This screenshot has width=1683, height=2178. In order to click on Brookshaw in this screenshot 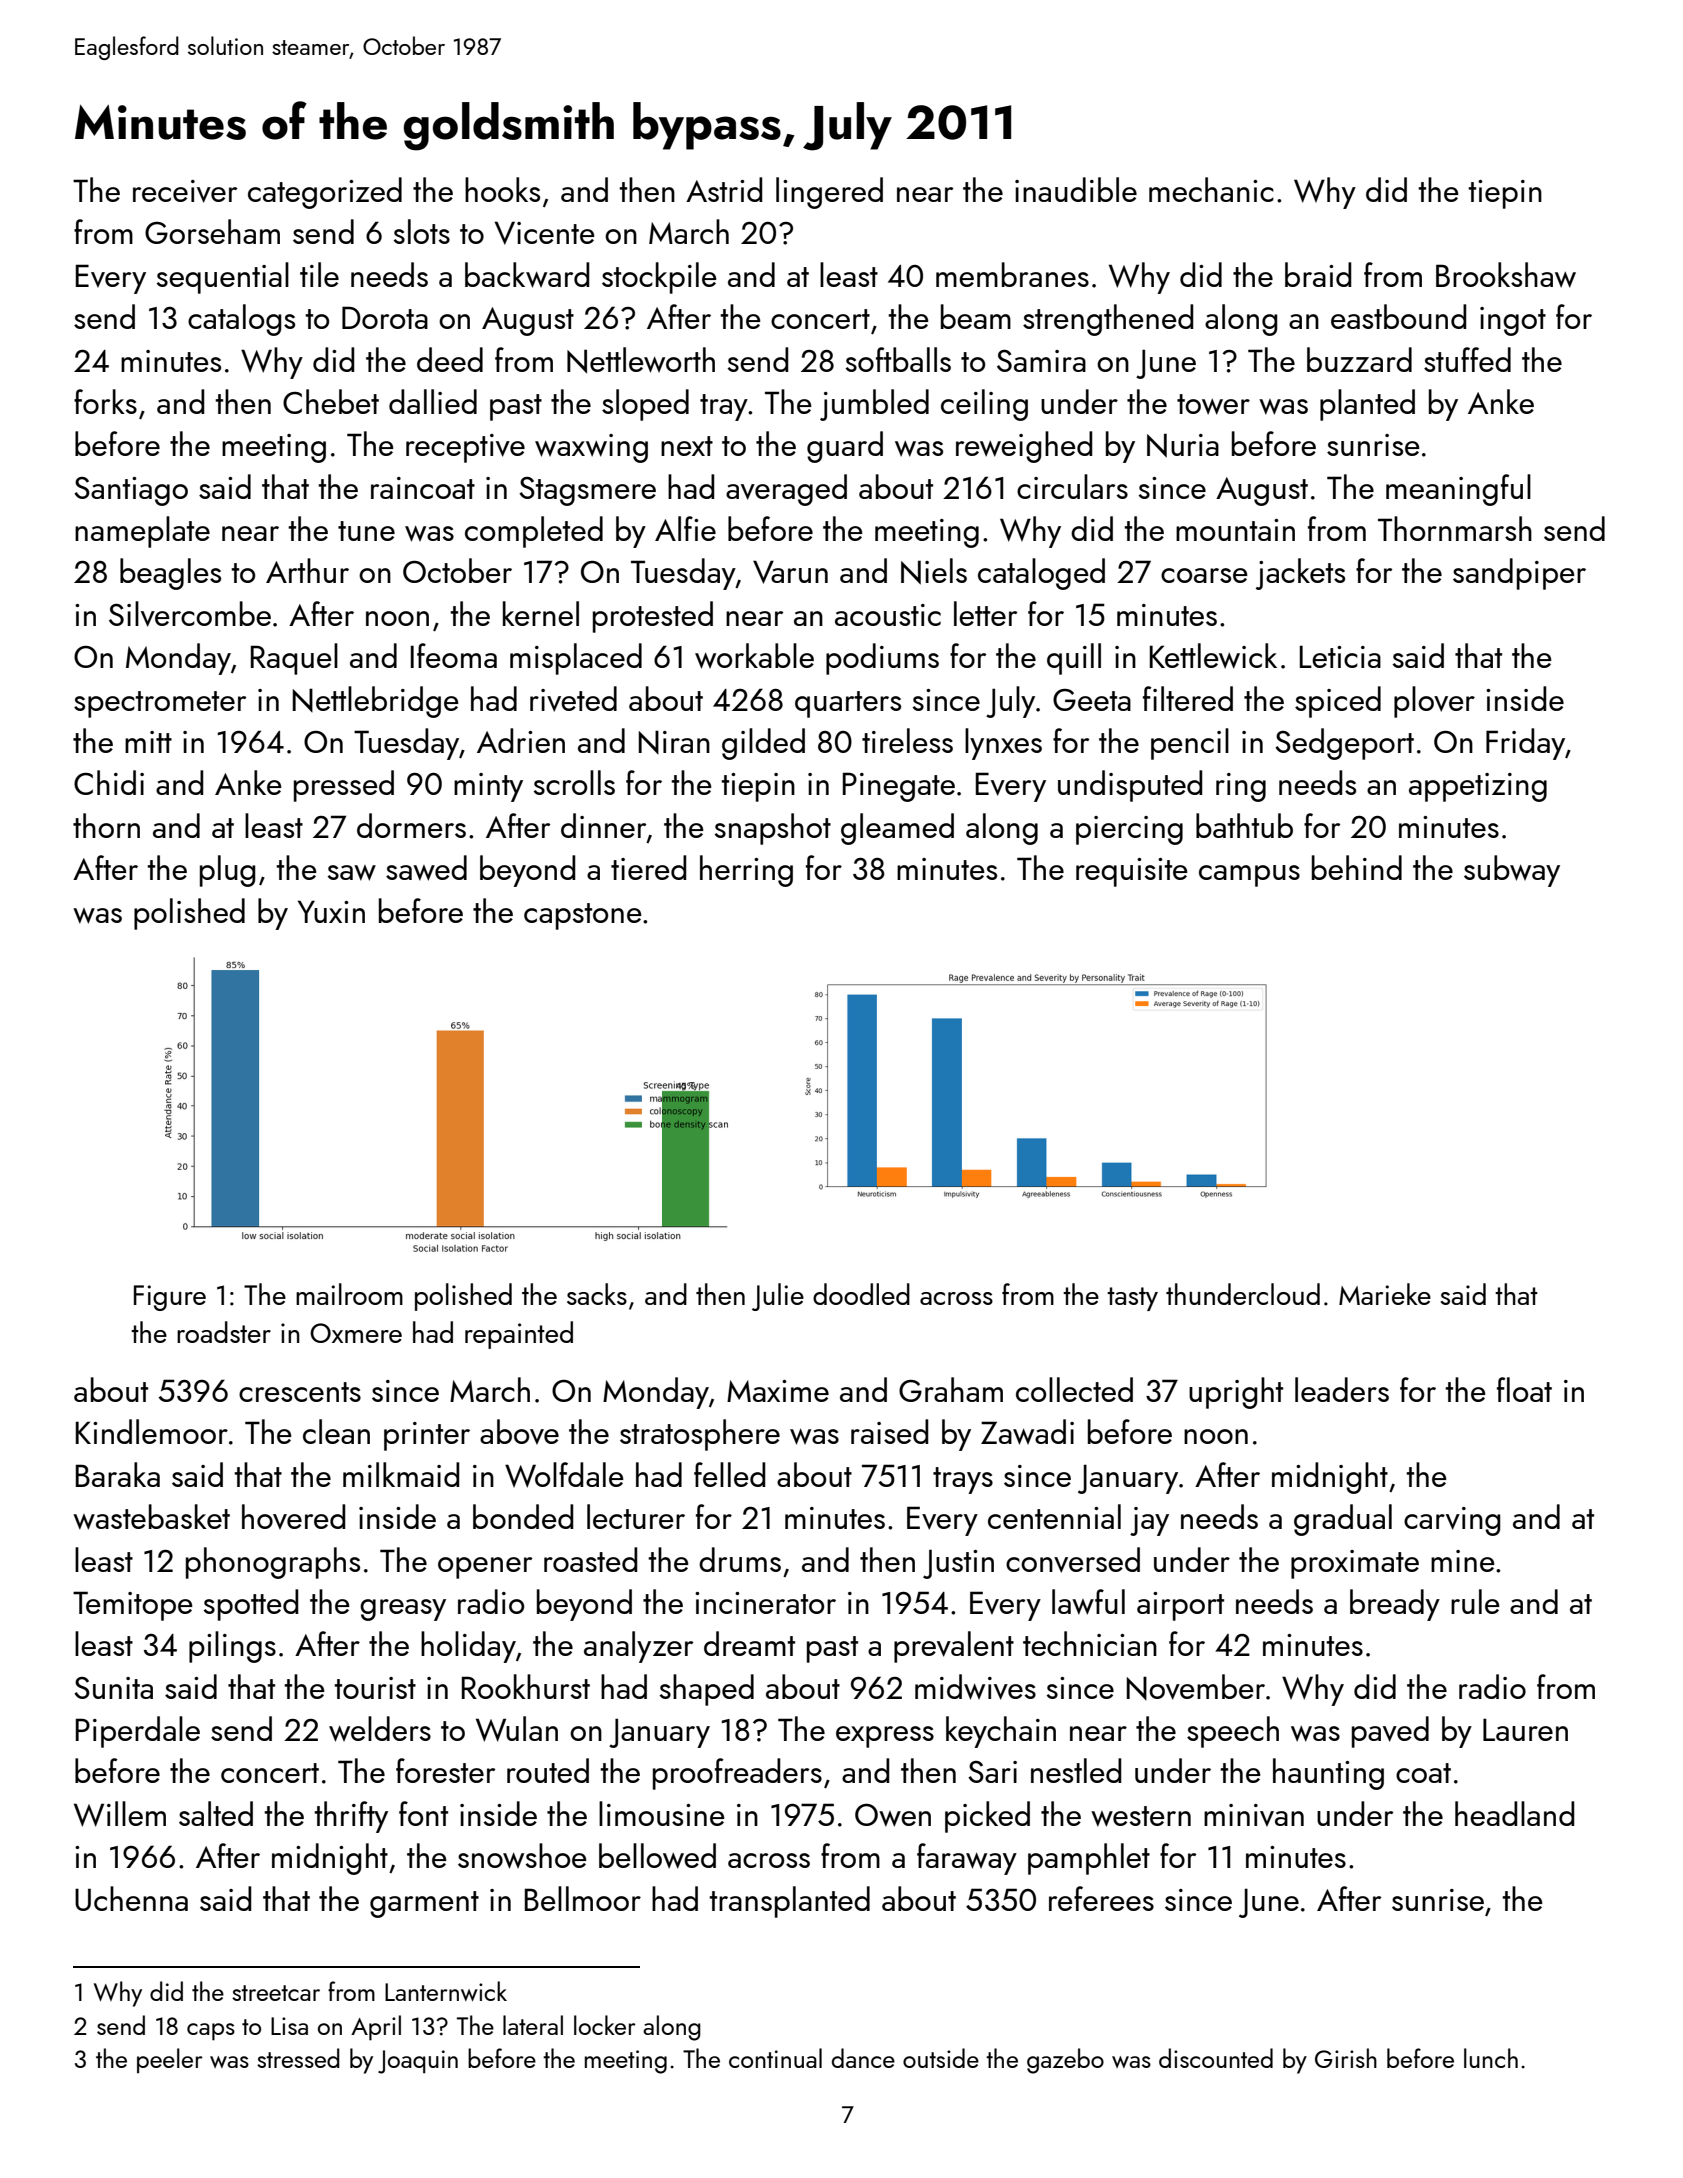, I will do `click(1506, 275)`.
